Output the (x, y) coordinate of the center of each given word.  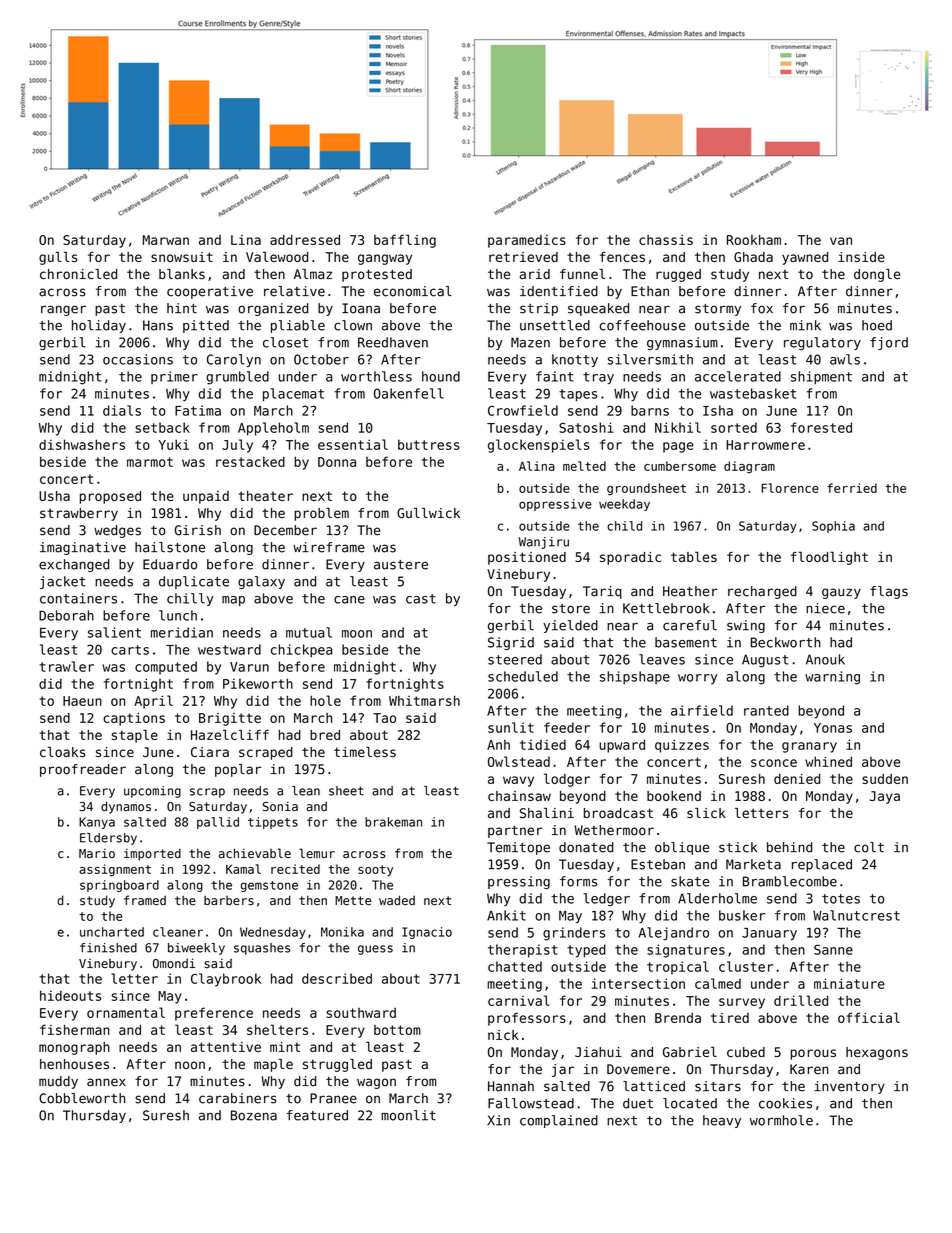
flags (889, 592)
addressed (305, 240)
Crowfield (523, 410)
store (571, 609)
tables (694, 556)
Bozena (254, 1115)
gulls (58, 258)
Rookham (754, 240)
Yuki (173, 444)
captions (134, 719)
